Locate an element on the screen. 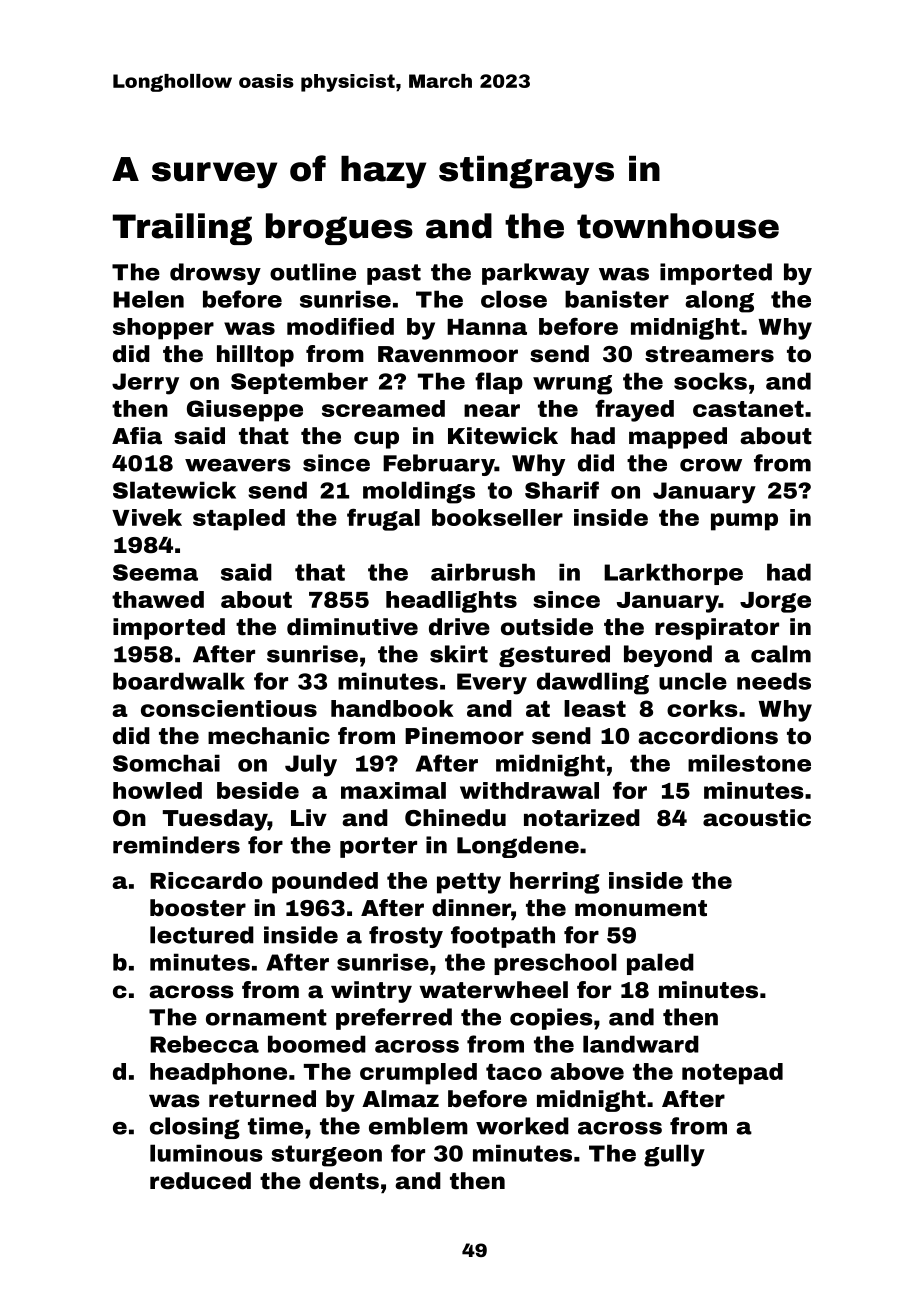 Image resolution: width=924 pixels, height=1311 pixels. Larkthorpe is located at coordinates (673, 574).
